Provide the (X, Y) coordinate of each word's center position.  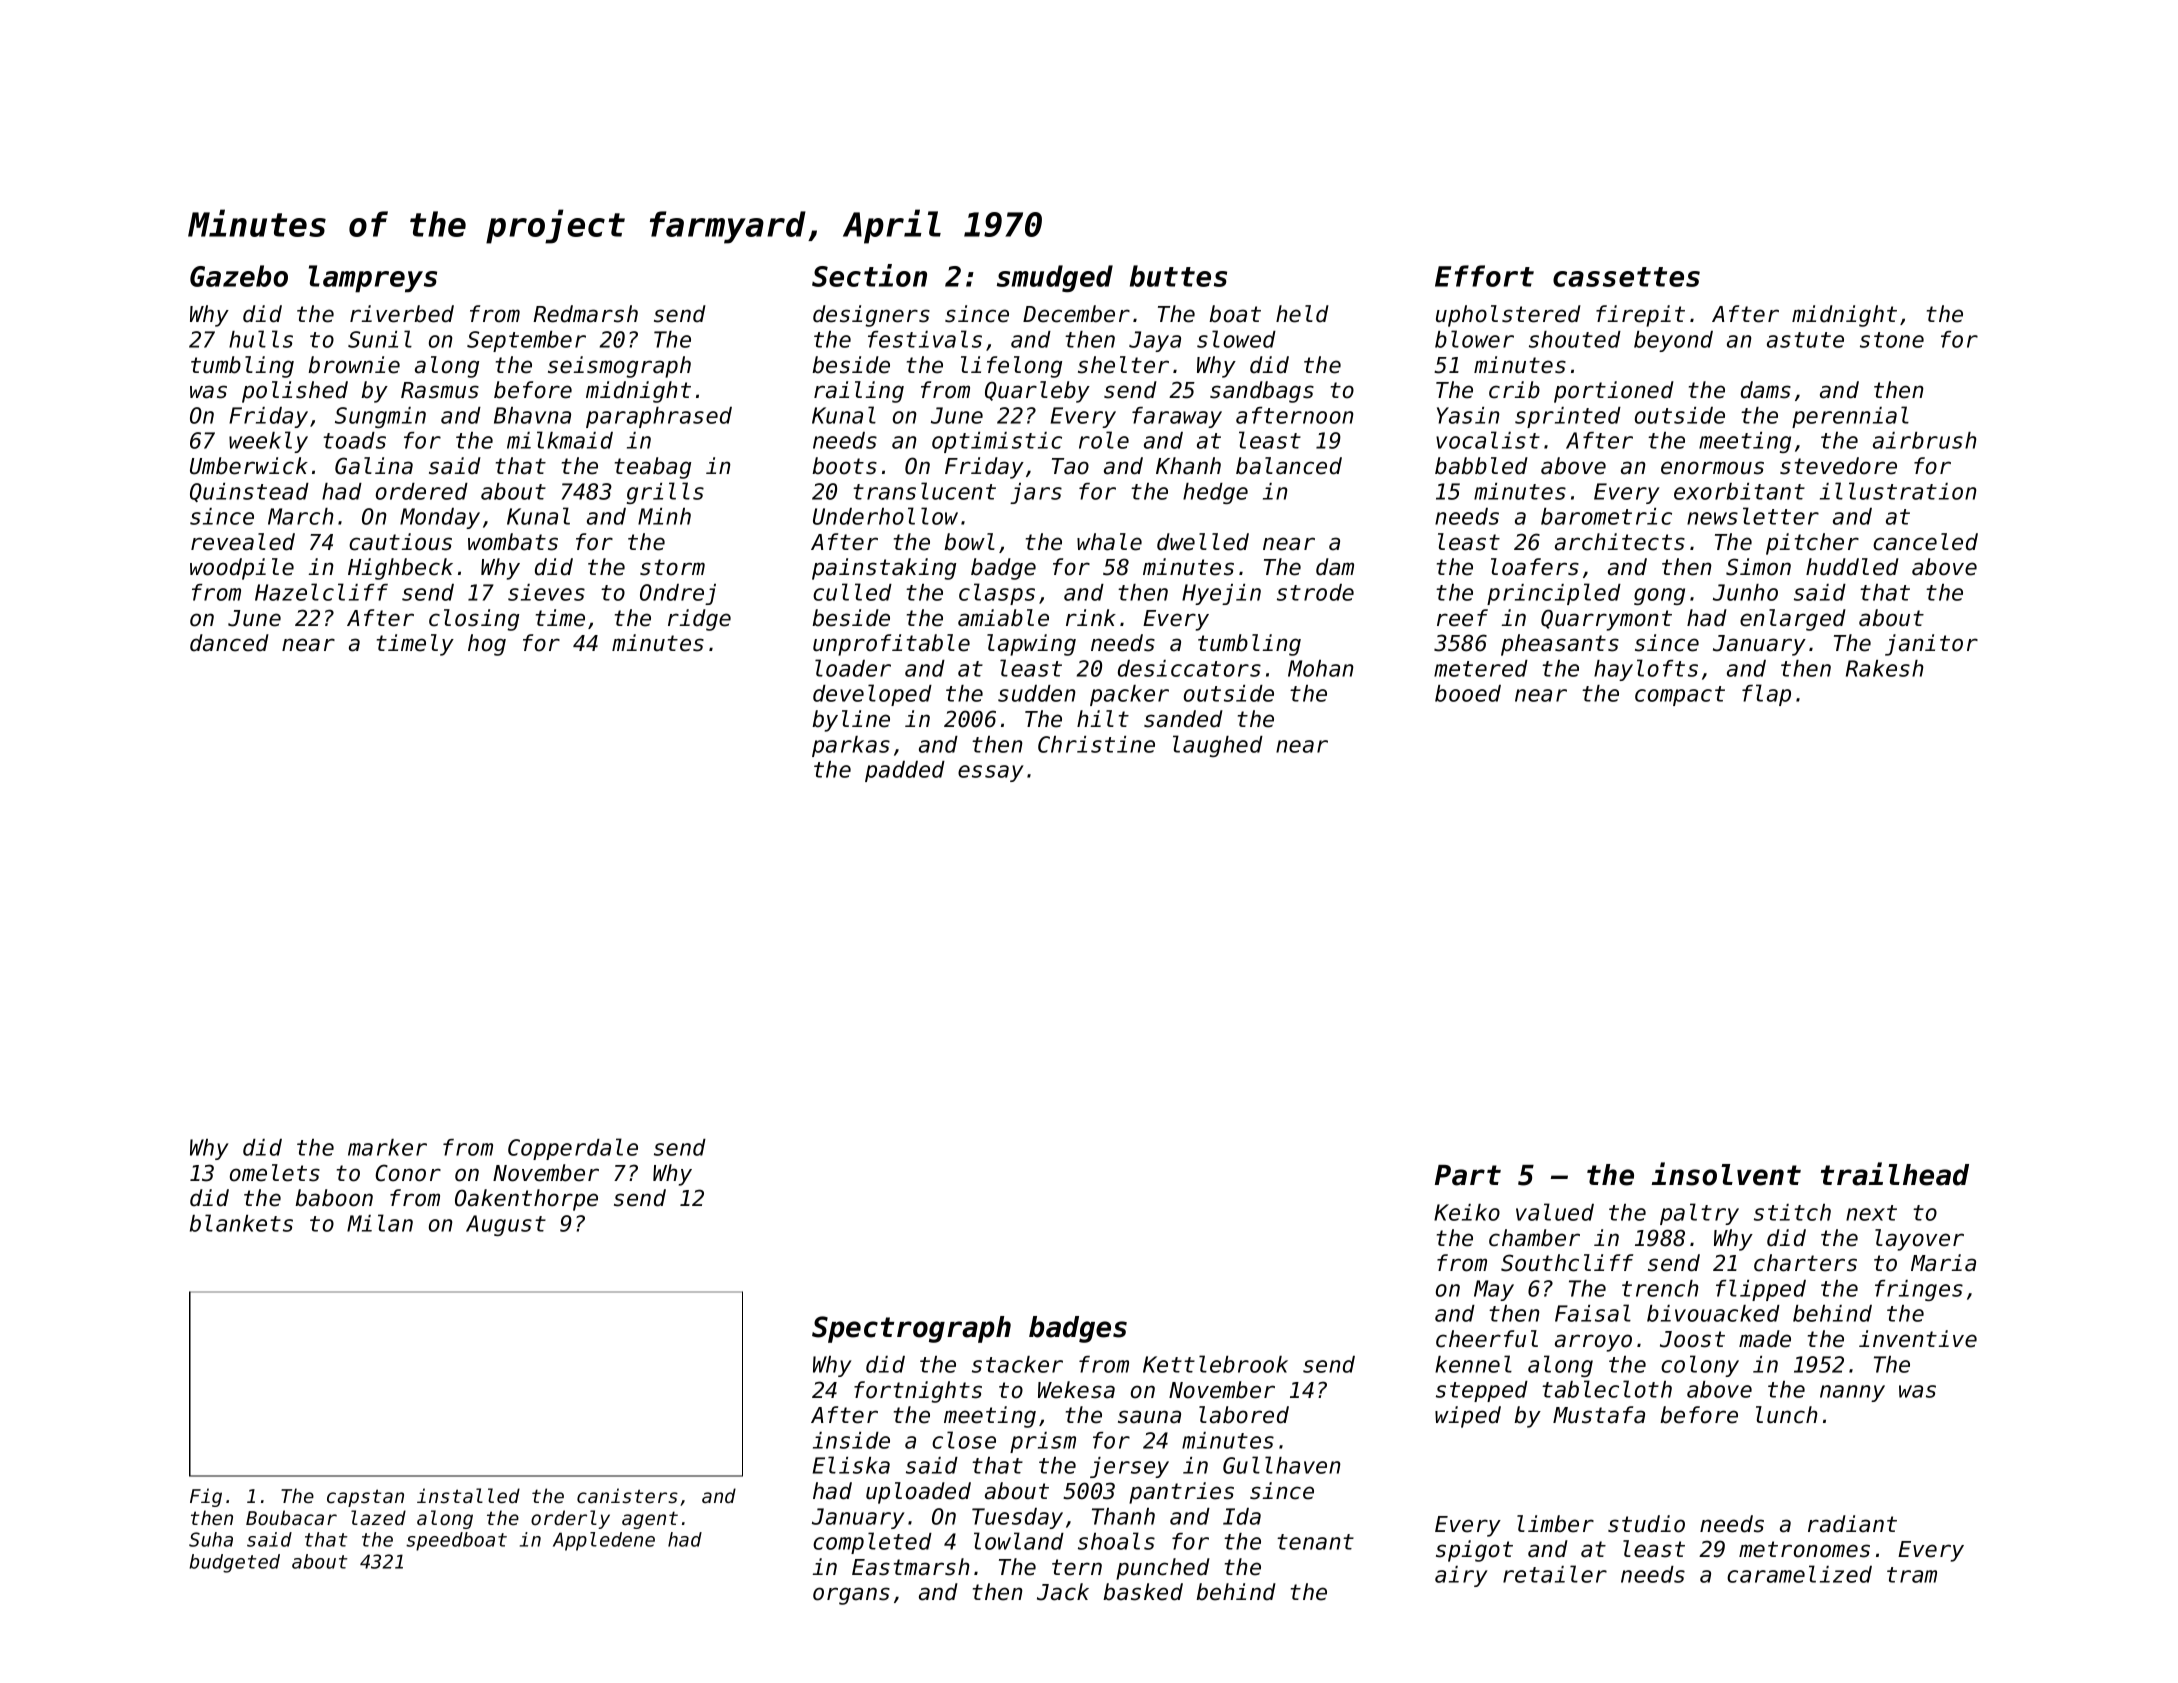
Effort (1484, 276)
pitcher (1812, 544)
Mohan (1321, 668)
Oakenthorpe (526, 1200)
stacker (1017, 1364)
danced (229, 643)
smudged (1055, 278)
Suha (211, 1539)
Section (869, 275)
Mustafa (1599, 1415)
